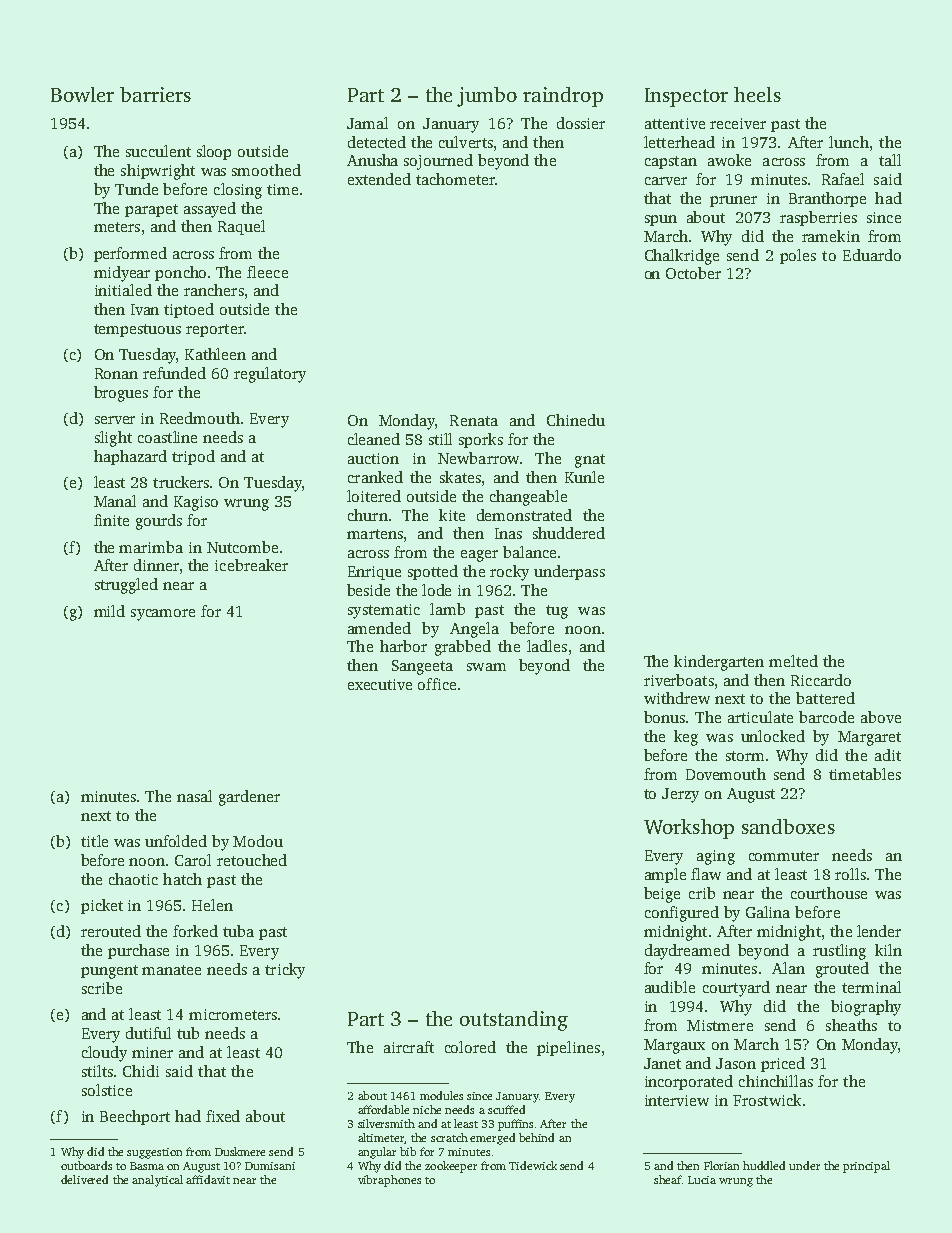 This page has height=1233, width=952. I want to click on Riccardo, so click(821, 680).
